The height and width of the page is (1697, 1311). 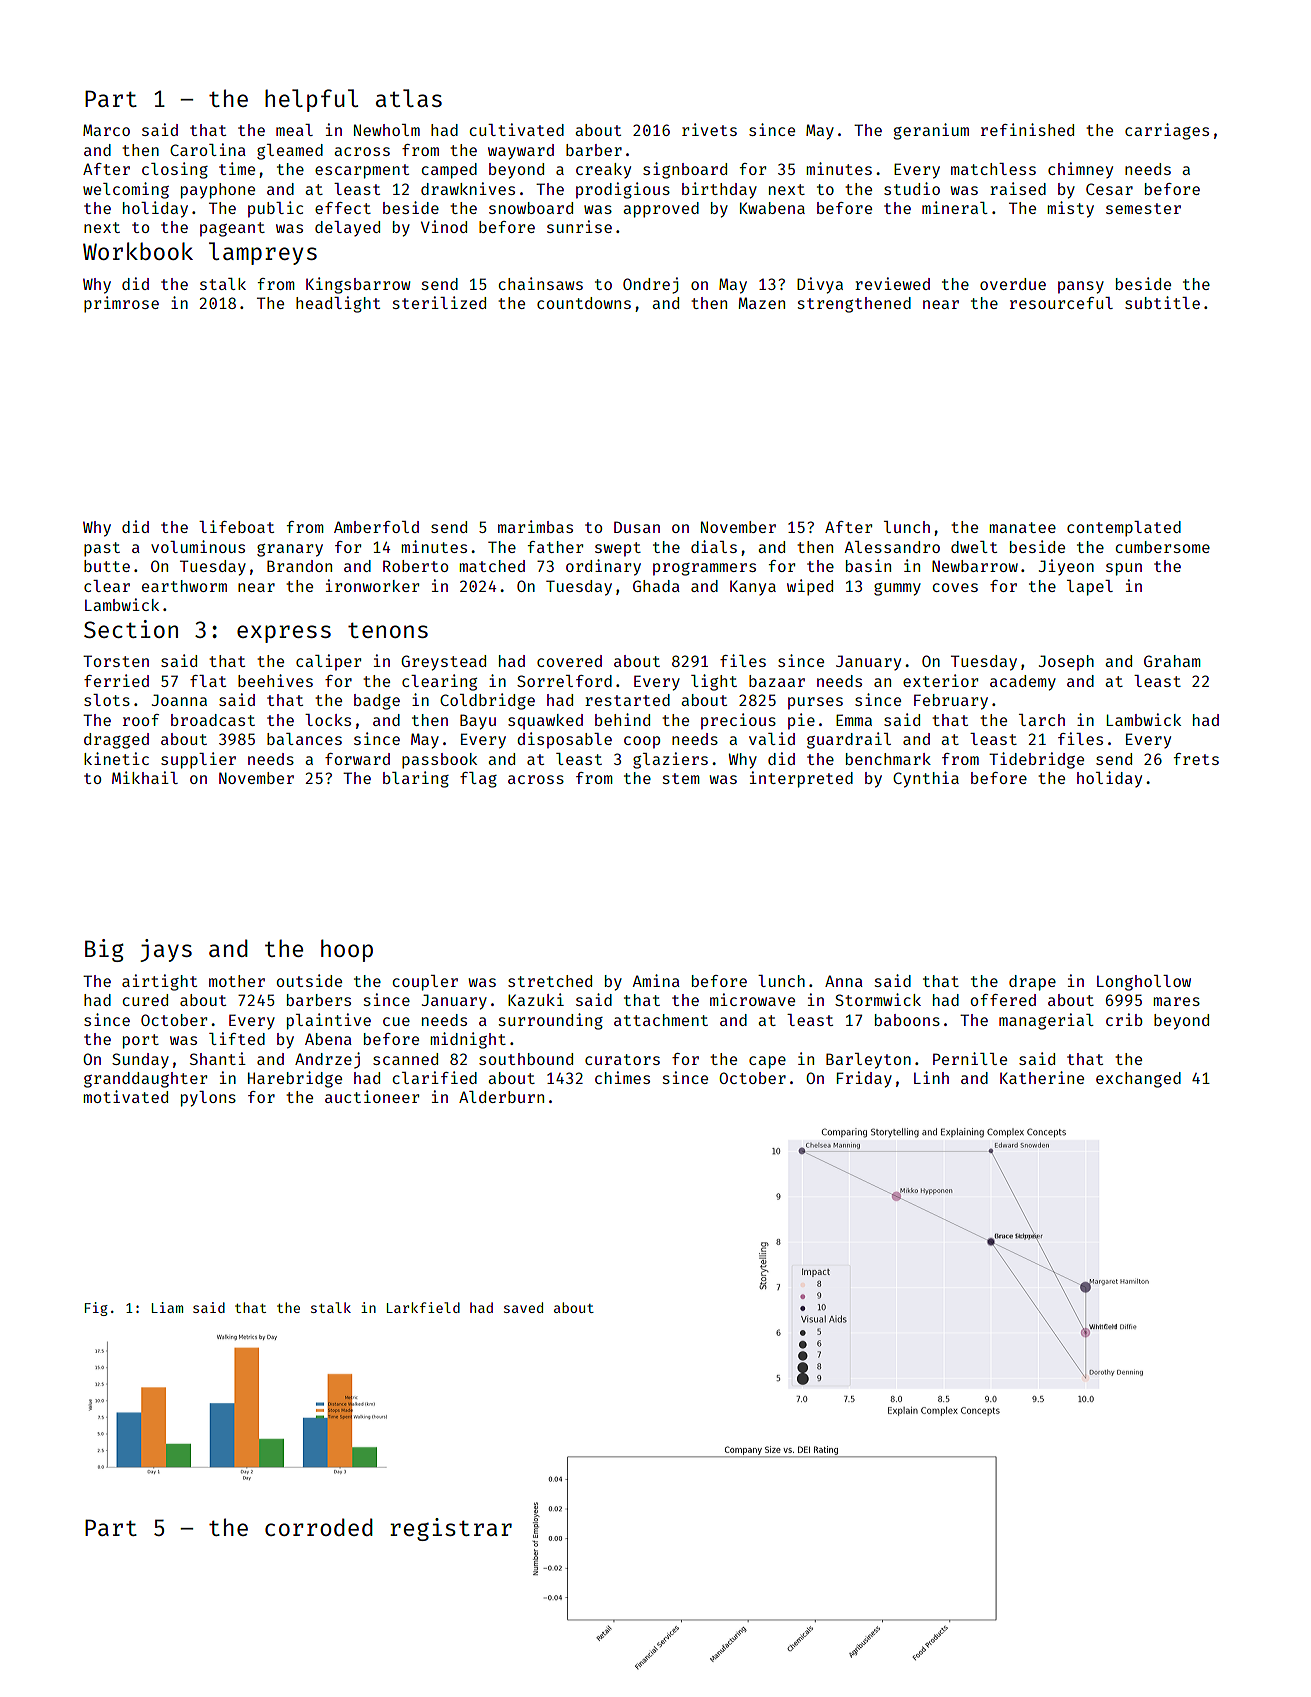 What do you see at coordinates (1032, 983) in the page?
I see `drape` at bounding box center [1032, 983].
